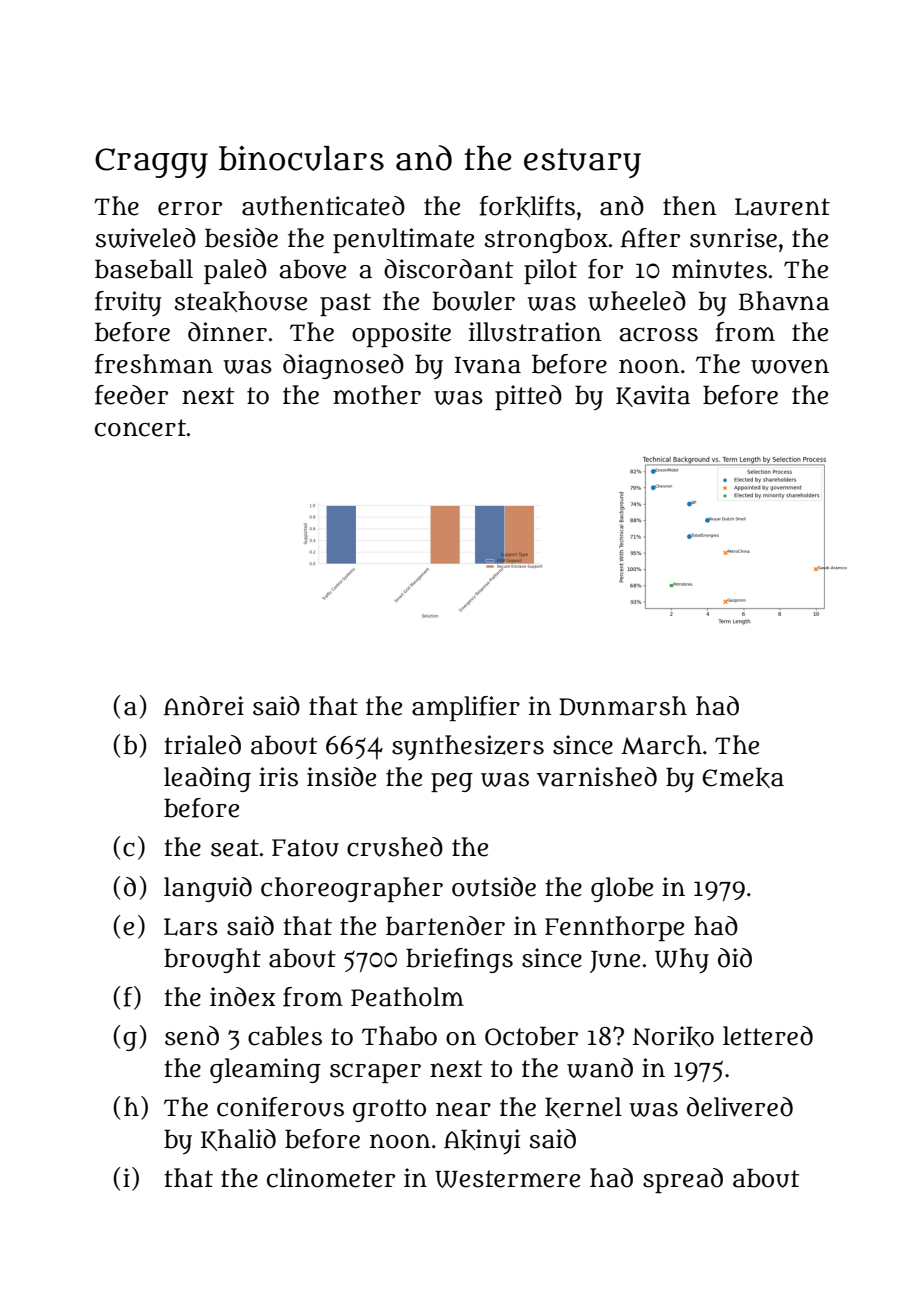 The image size is (924, 1311). Describe the element at coordinates (623, 706) in the screenshot. I see `Dunmarsh` at that location.
